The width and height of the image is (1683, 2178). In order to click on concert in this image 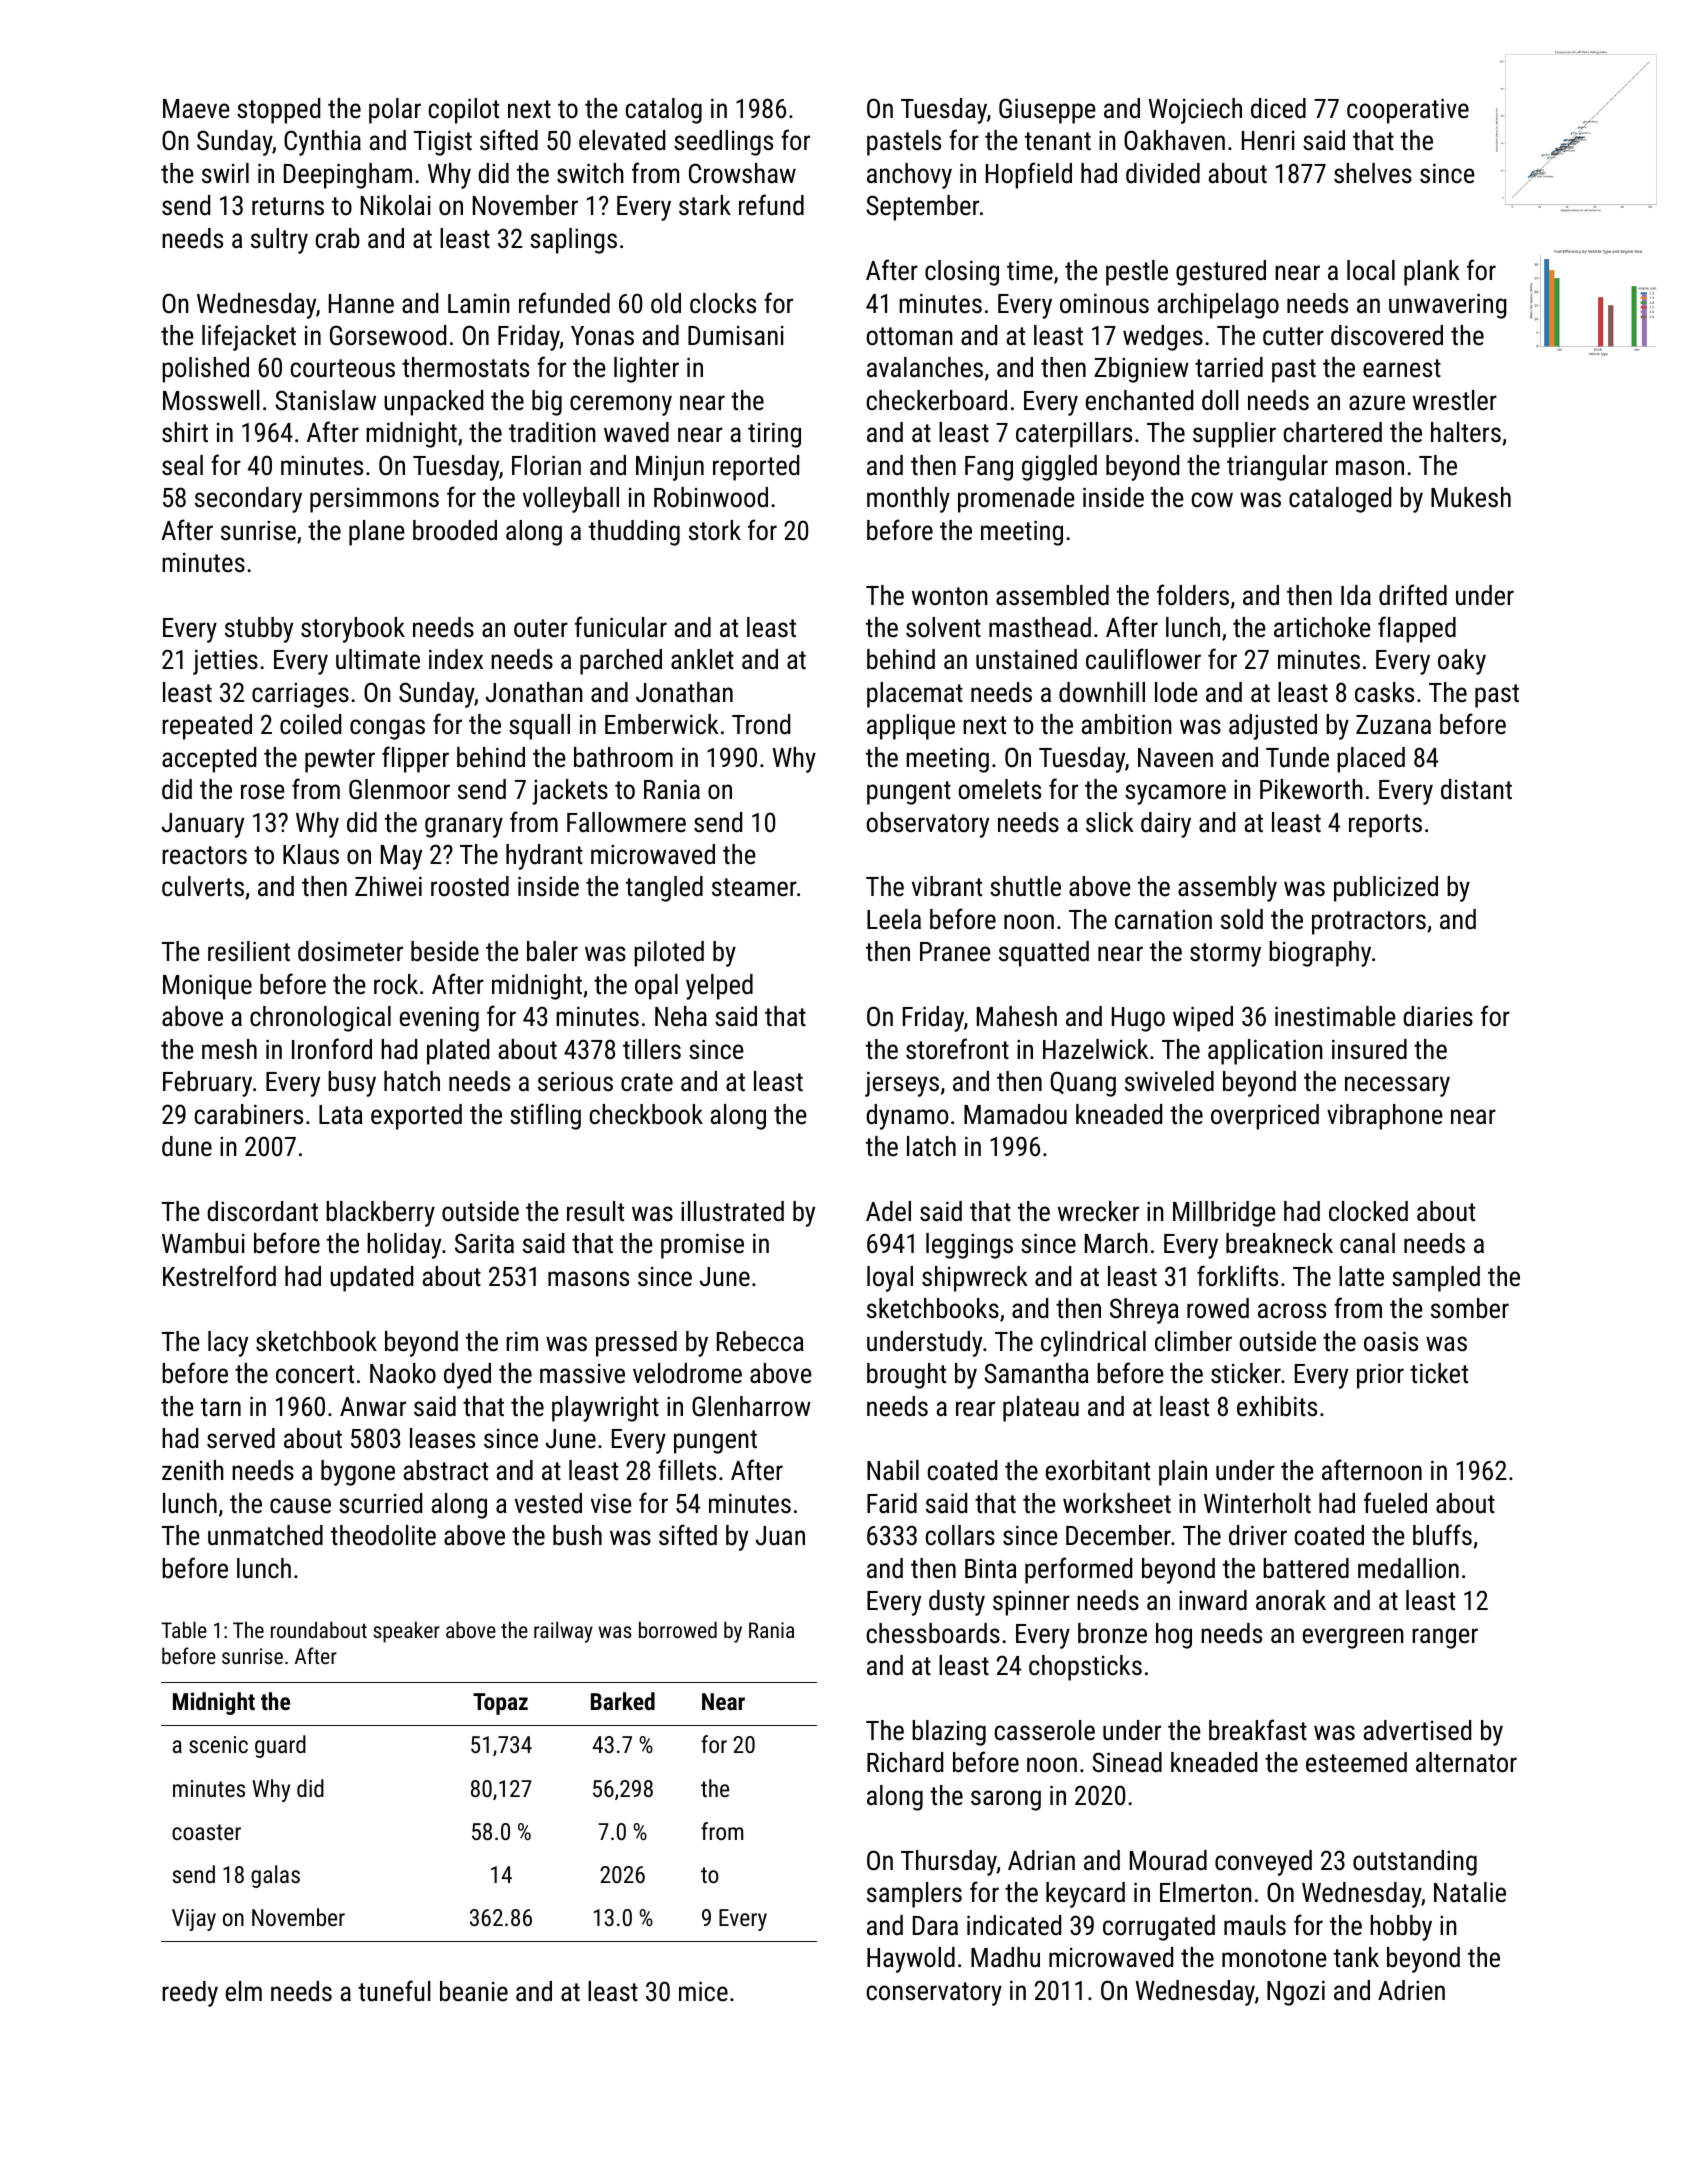, I will do `click(315, 1374)`.
